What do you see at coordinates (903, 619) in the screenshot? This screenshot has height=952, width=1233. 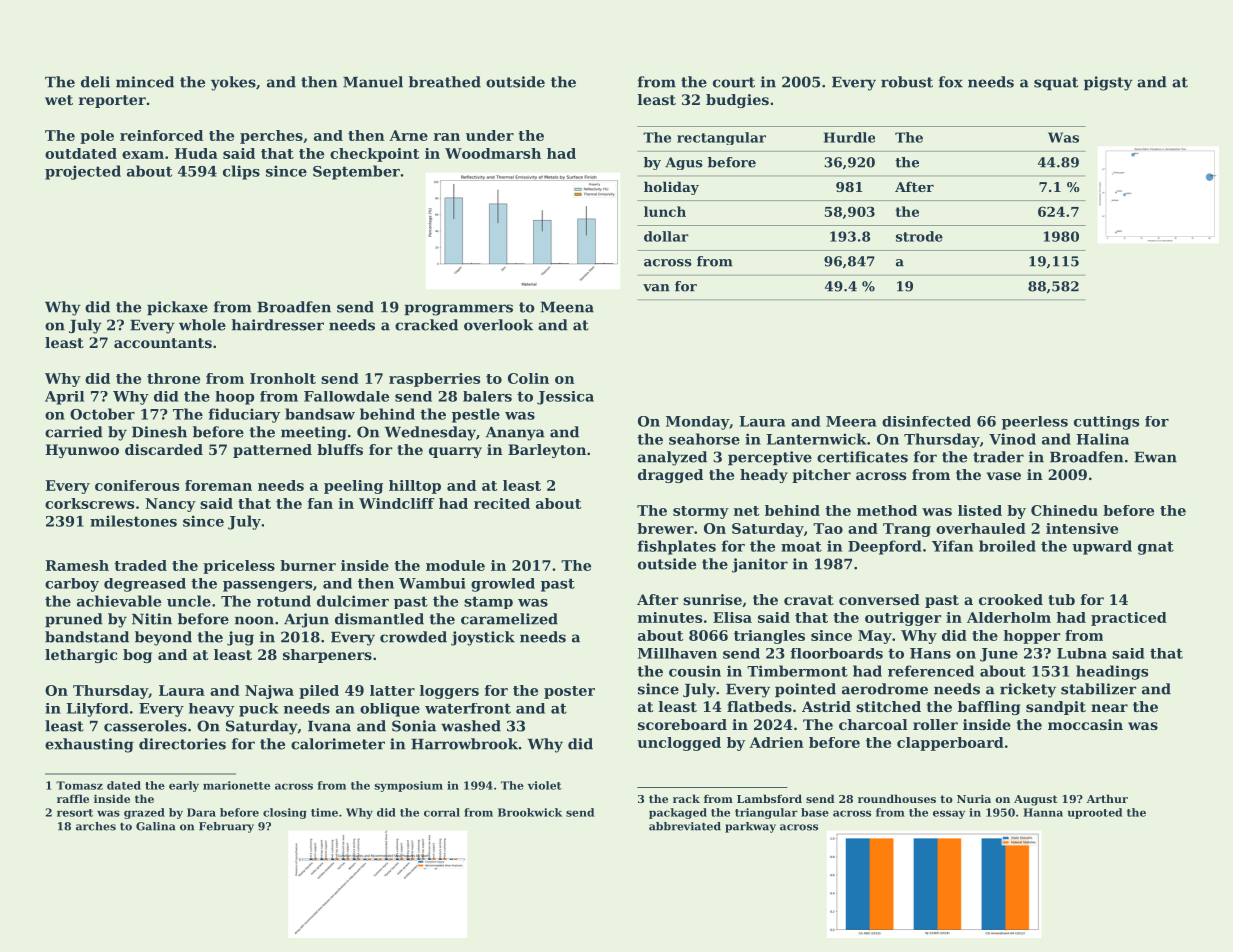 I see `outrigger` at bounding box center [903, 619].
